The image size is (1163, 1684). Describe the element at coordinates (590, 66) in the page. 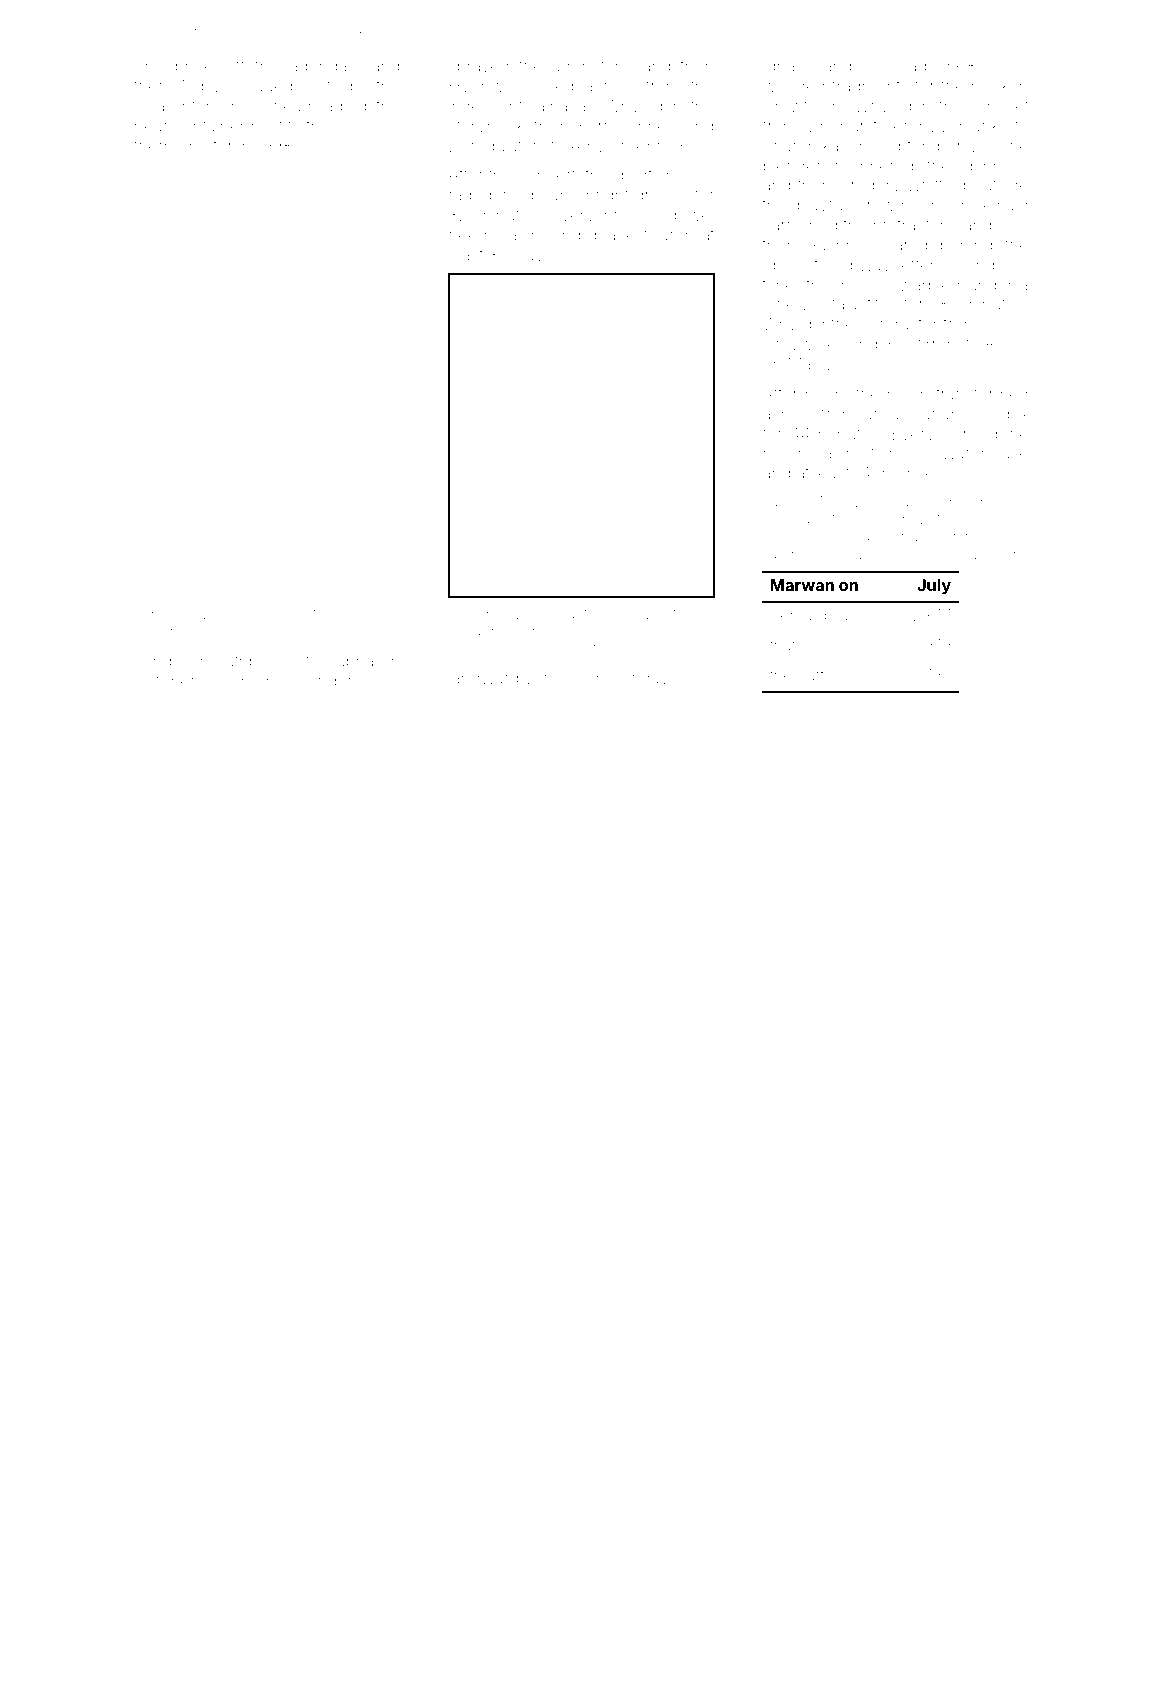

I see `ammeters` at that location.
